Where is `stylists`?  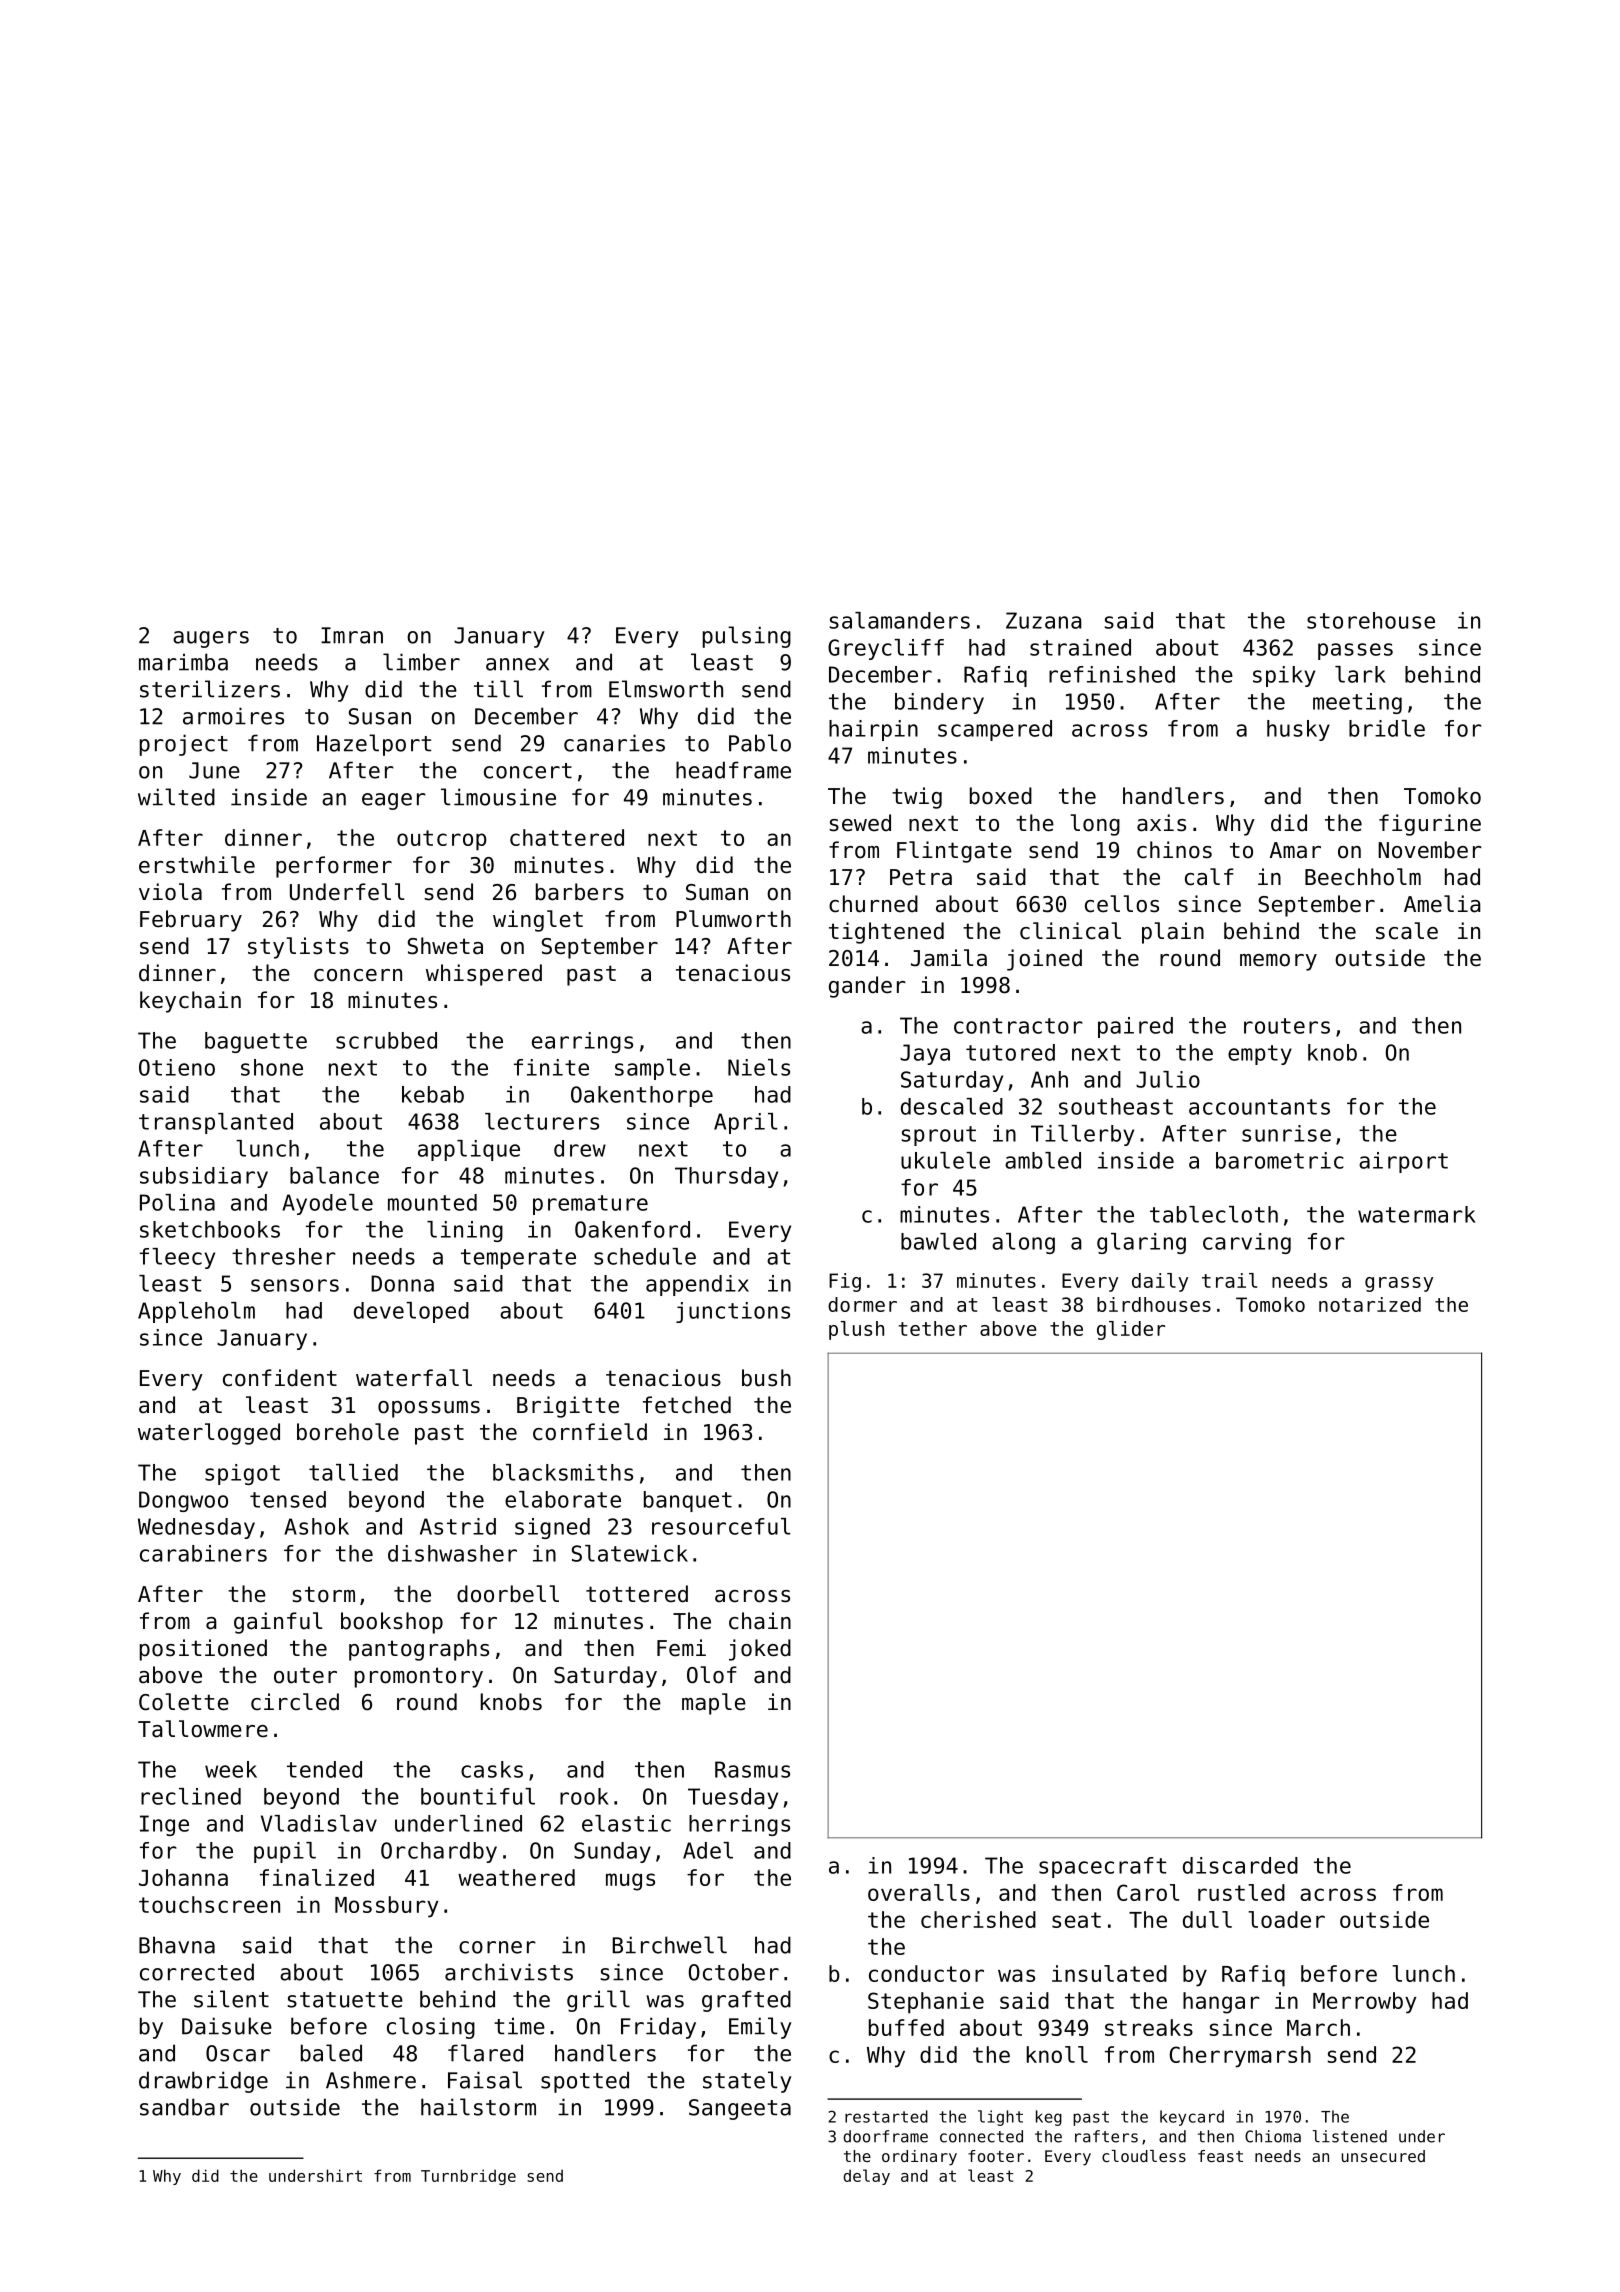 stylists is located at coordinates (298, 948).
